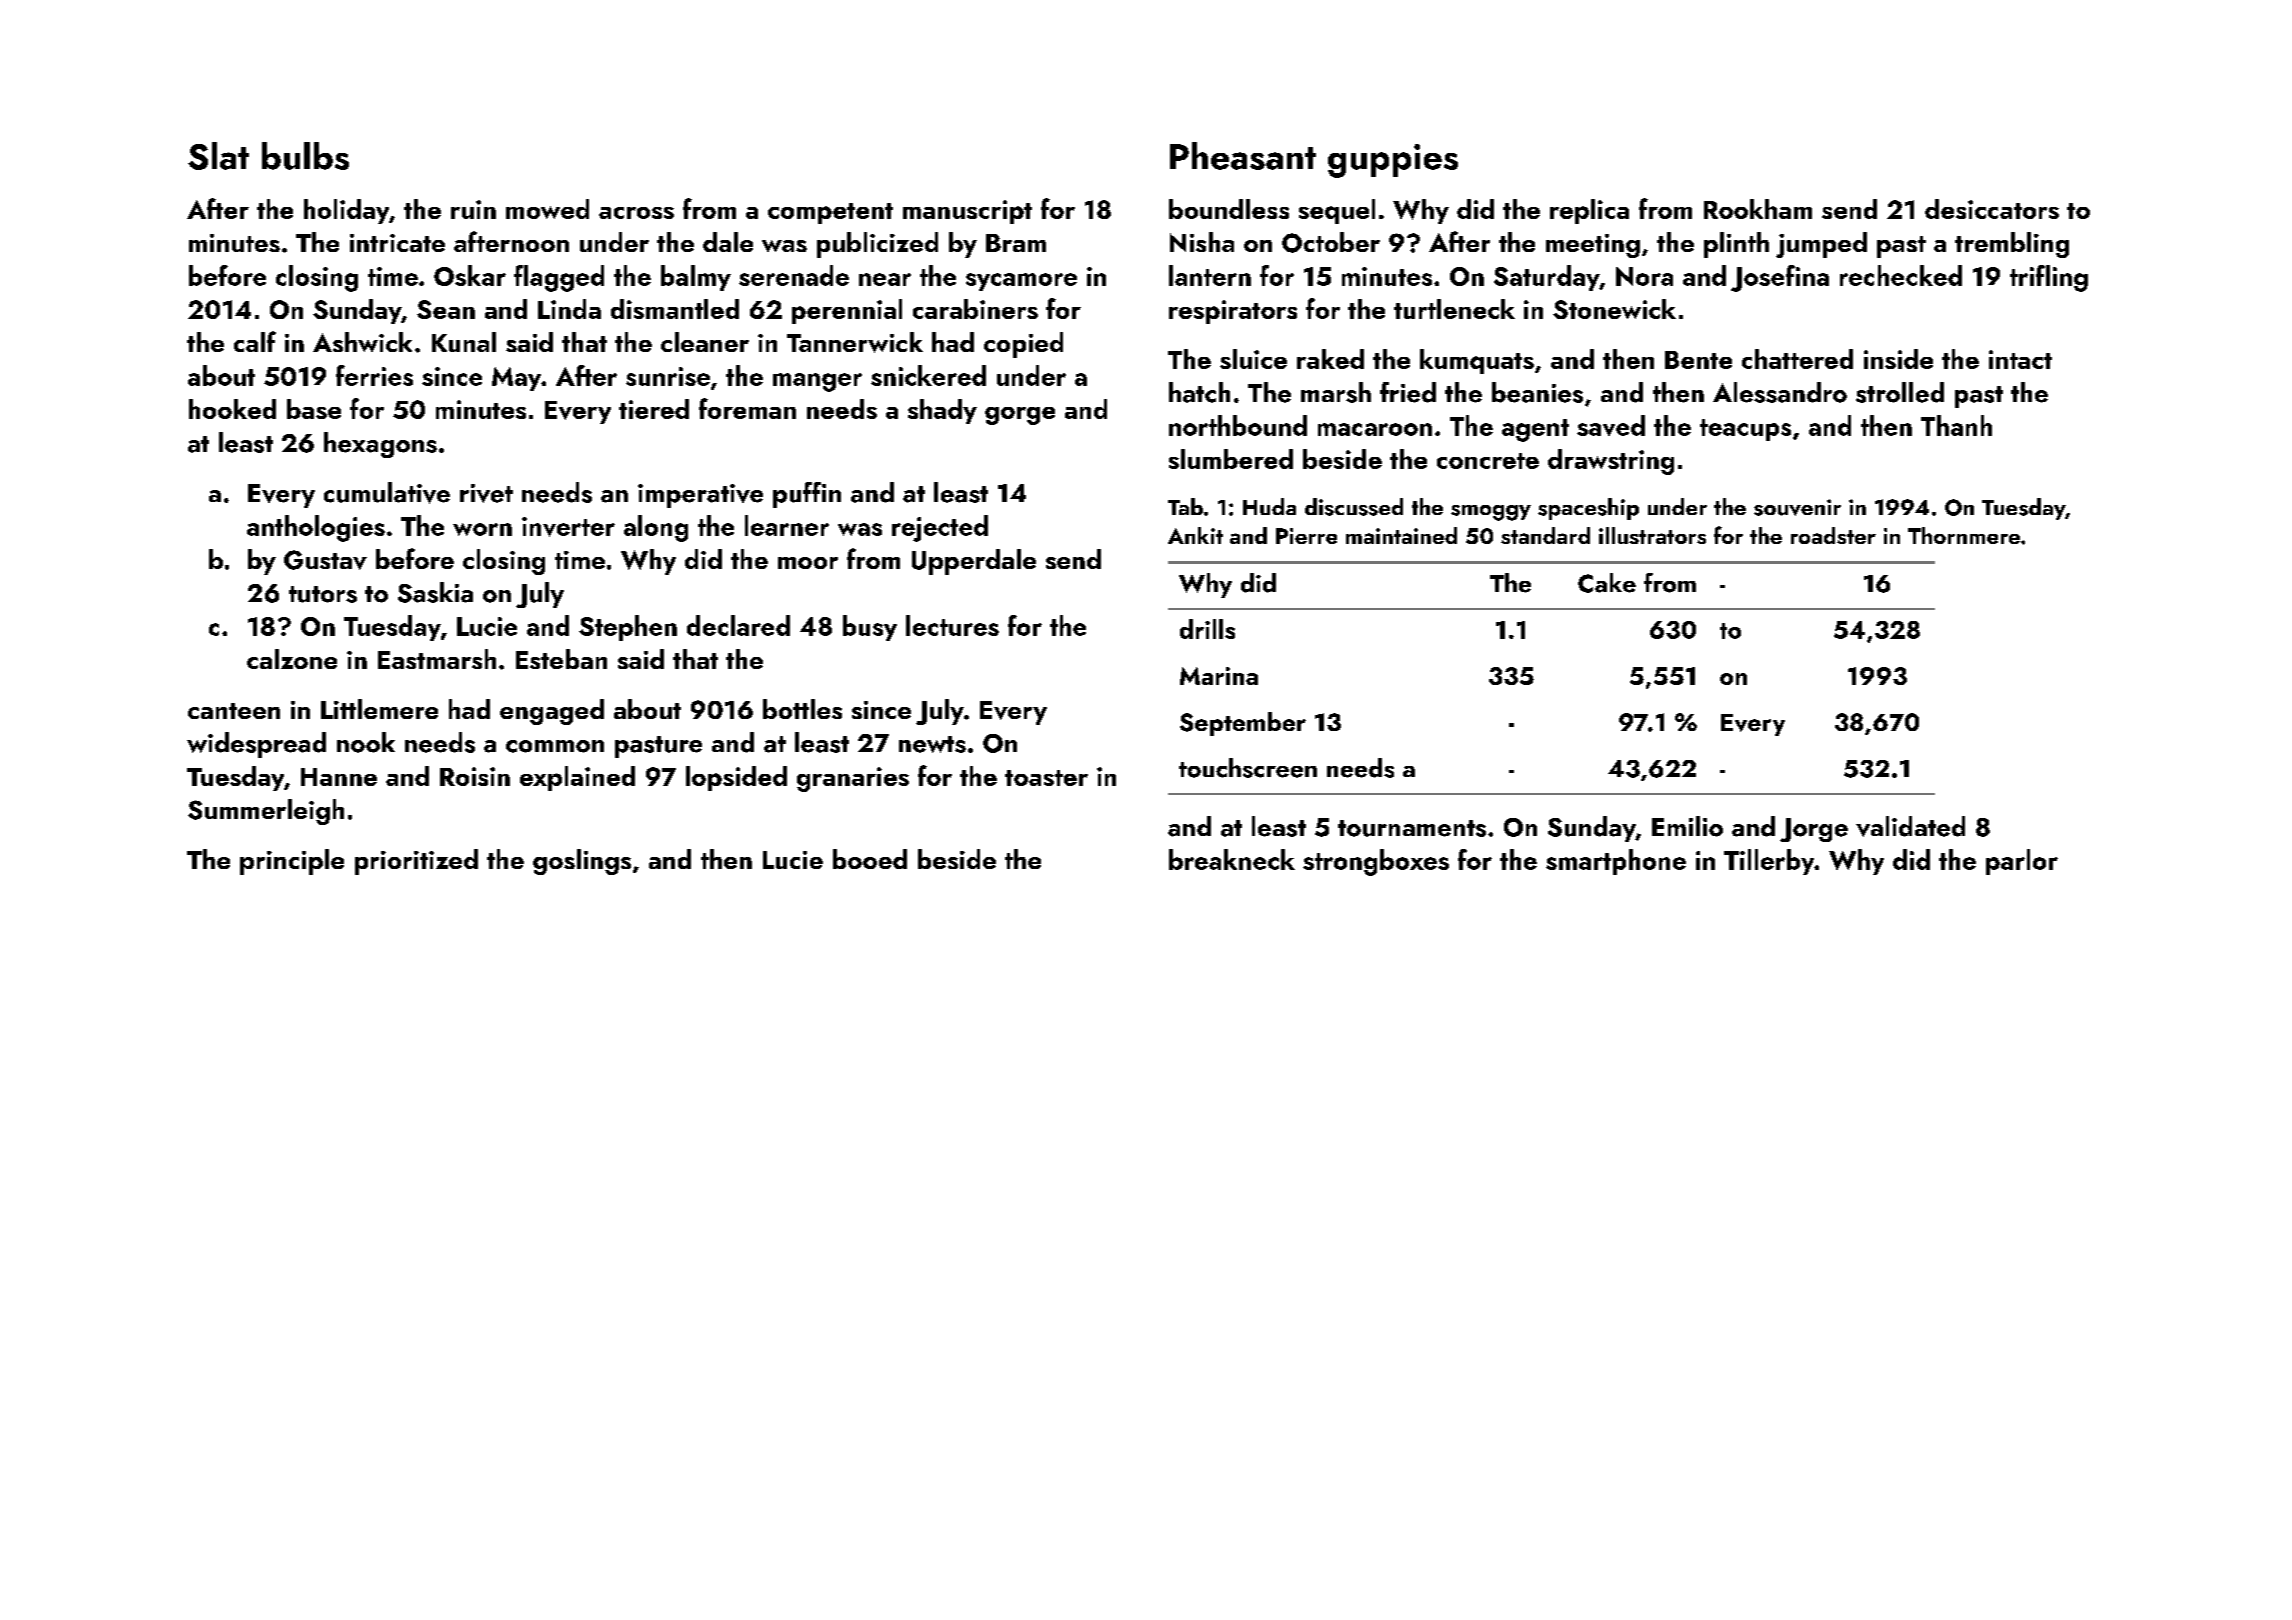 This page has height=1620, width=2292. I want to click on Emilio, so click(1687, 826).
